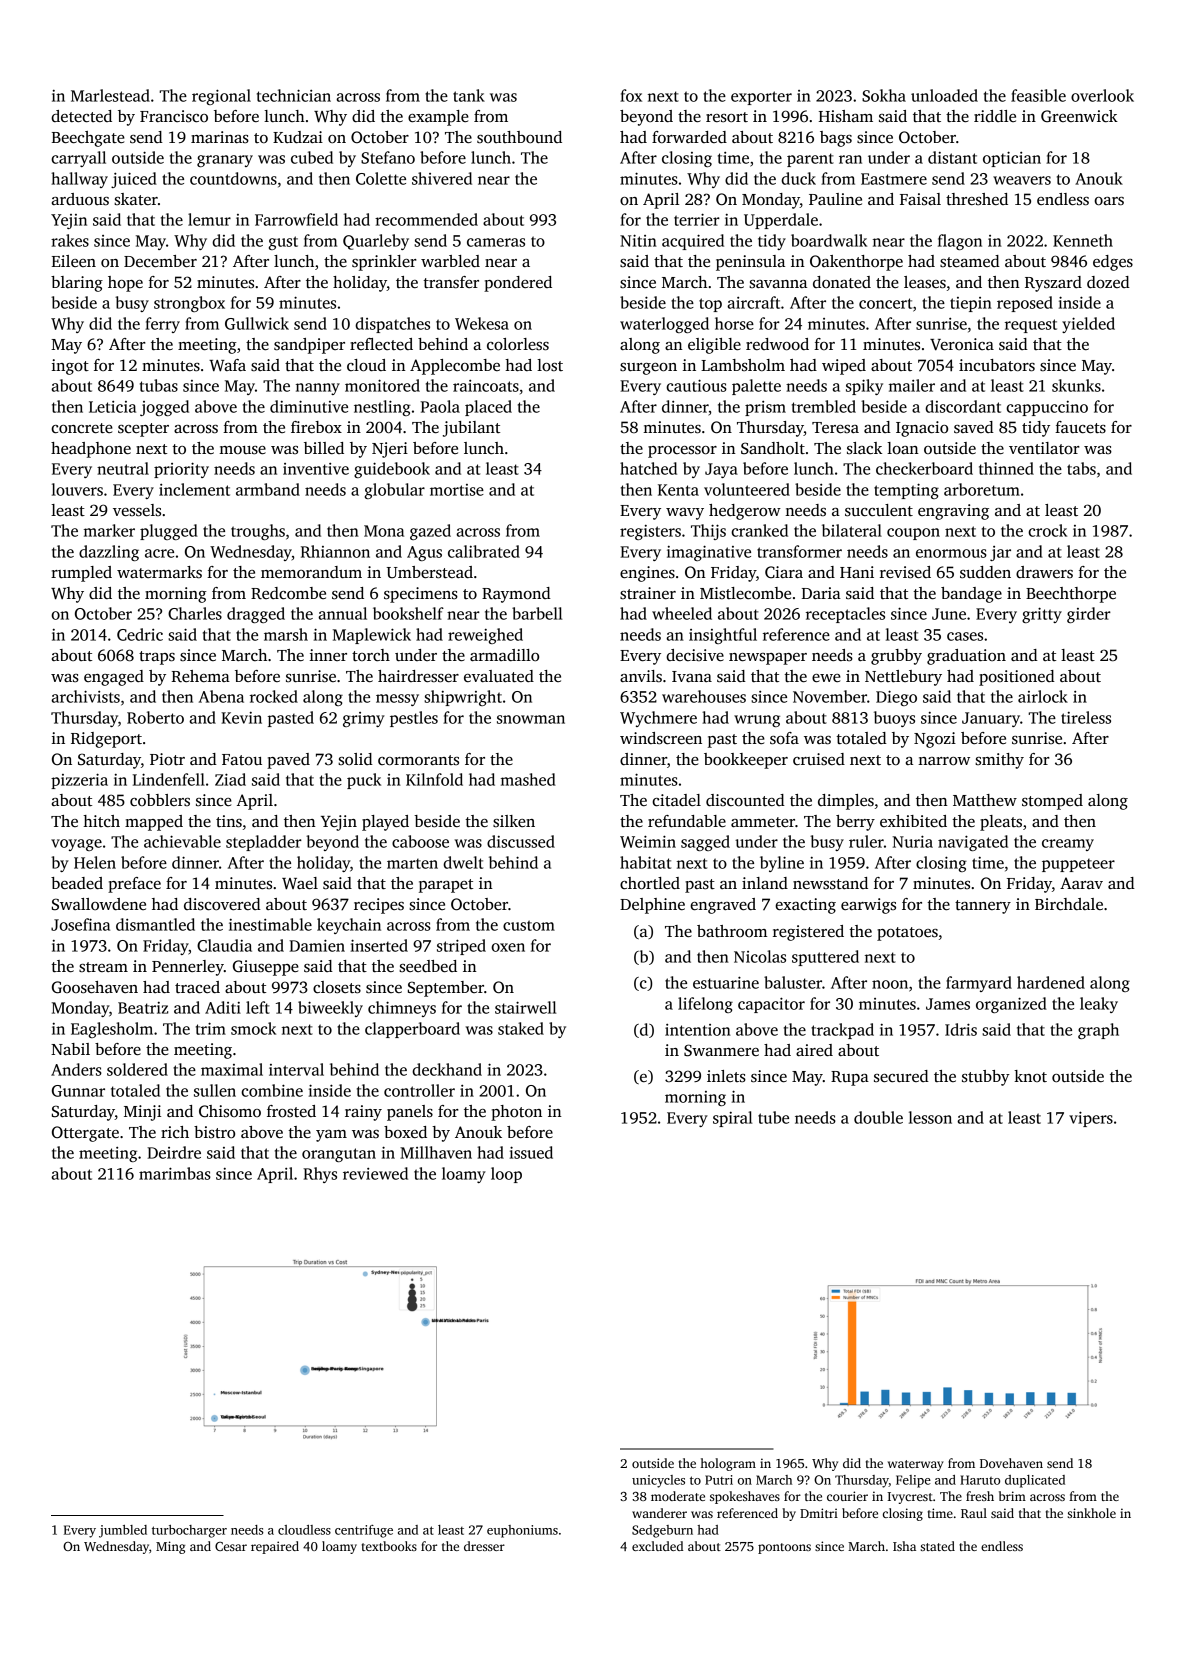 This screenshot has height=1679, width=1187. What do you see at coordinates (221, 696) in the screenshot?
I see `Abena` at bounding box center [221, 696].
